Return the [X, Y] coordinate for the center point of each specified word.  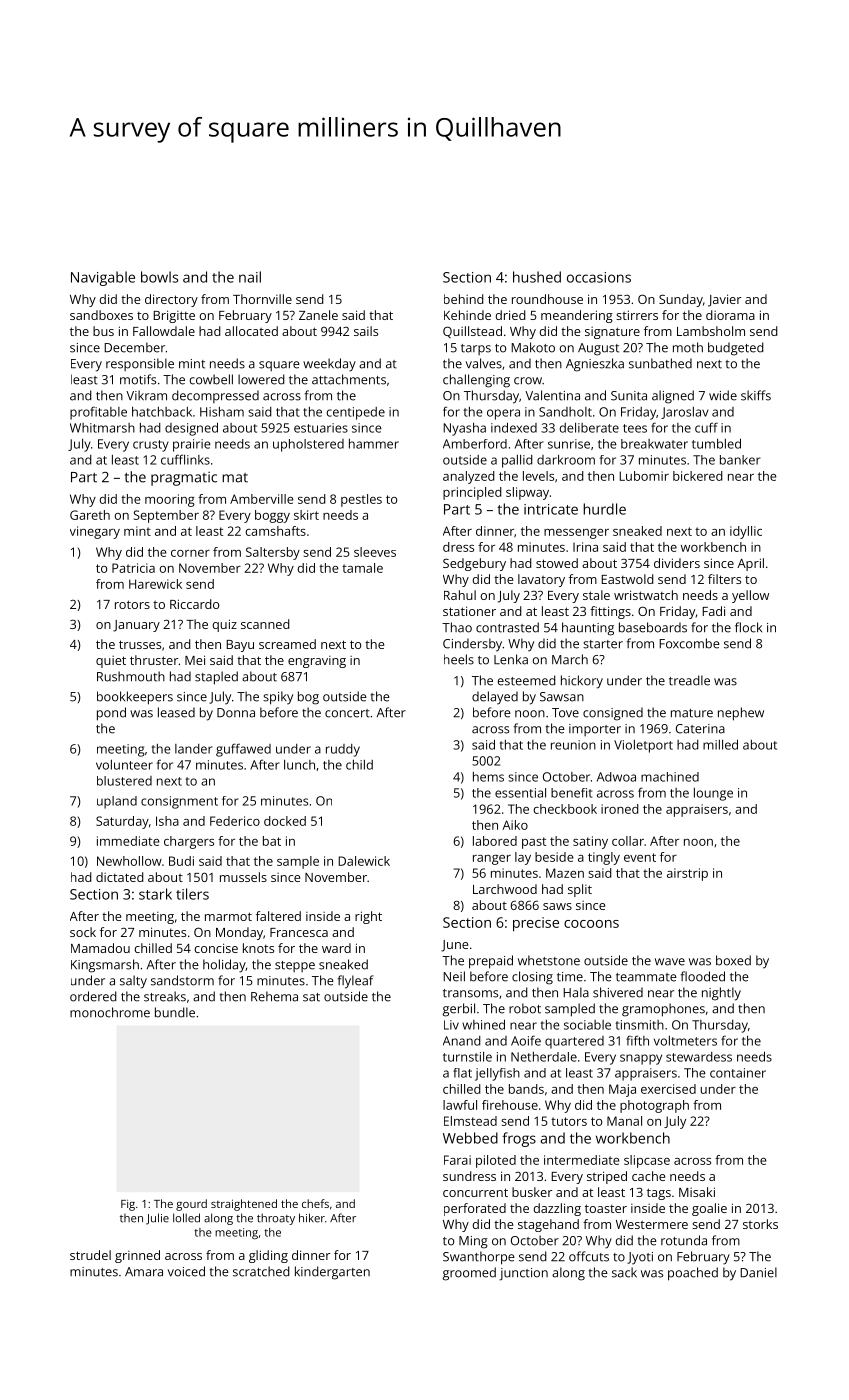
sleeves [375, 552]
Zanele [318, 315]
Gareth [90, 515]
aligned [673, 397]
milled [720, 744]
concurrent [475, 1192]
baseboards [653, 627]
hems [488, 777]
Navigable [103, 278]
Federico [235, 821]
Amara [144, 1272]
